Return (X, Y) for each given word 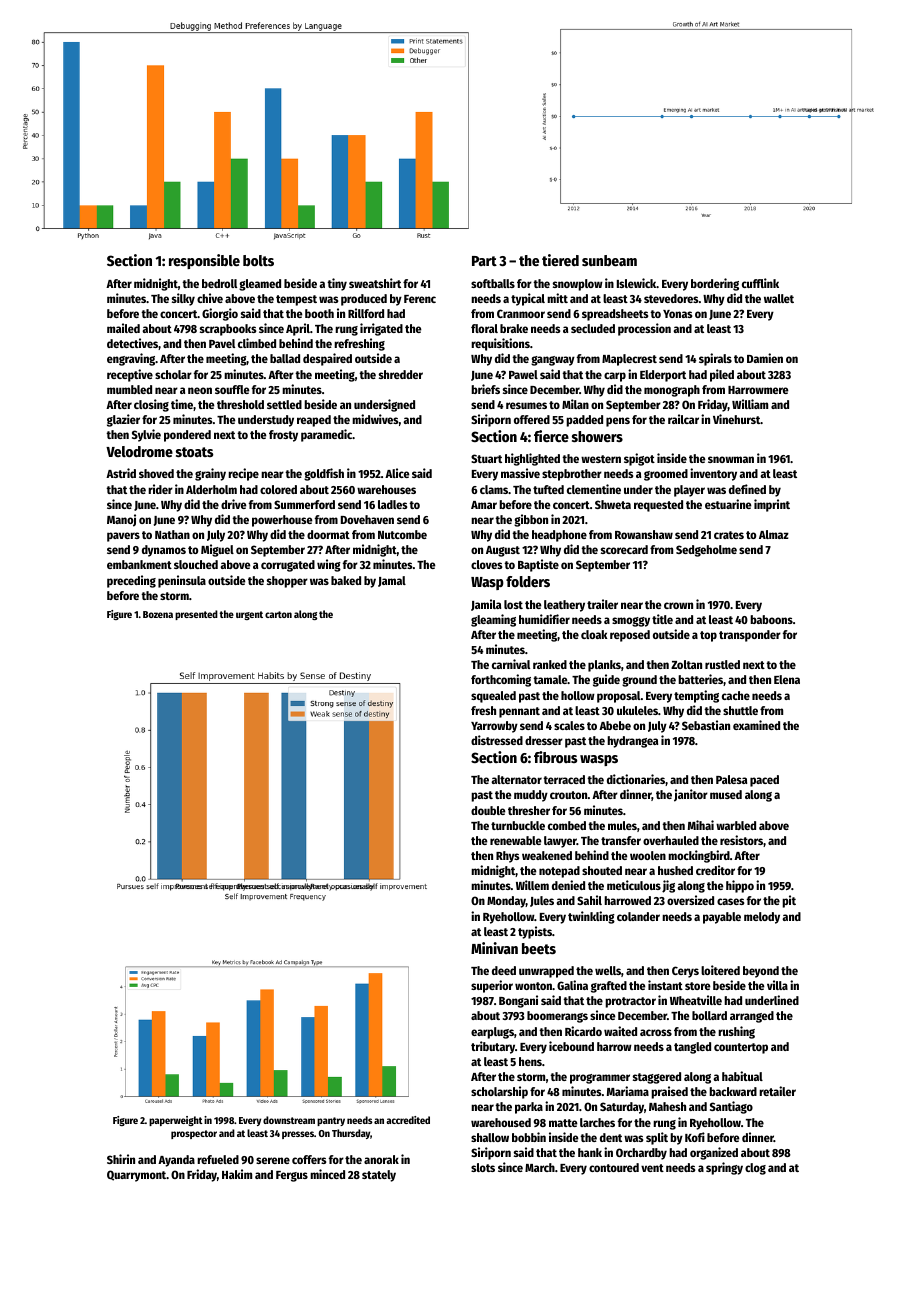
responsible (204, 261)
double (488, 810)
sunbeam (609, 260)
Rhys (507, 857)
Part (484, 261)
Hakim (237, 1174)
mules (622, 825)
